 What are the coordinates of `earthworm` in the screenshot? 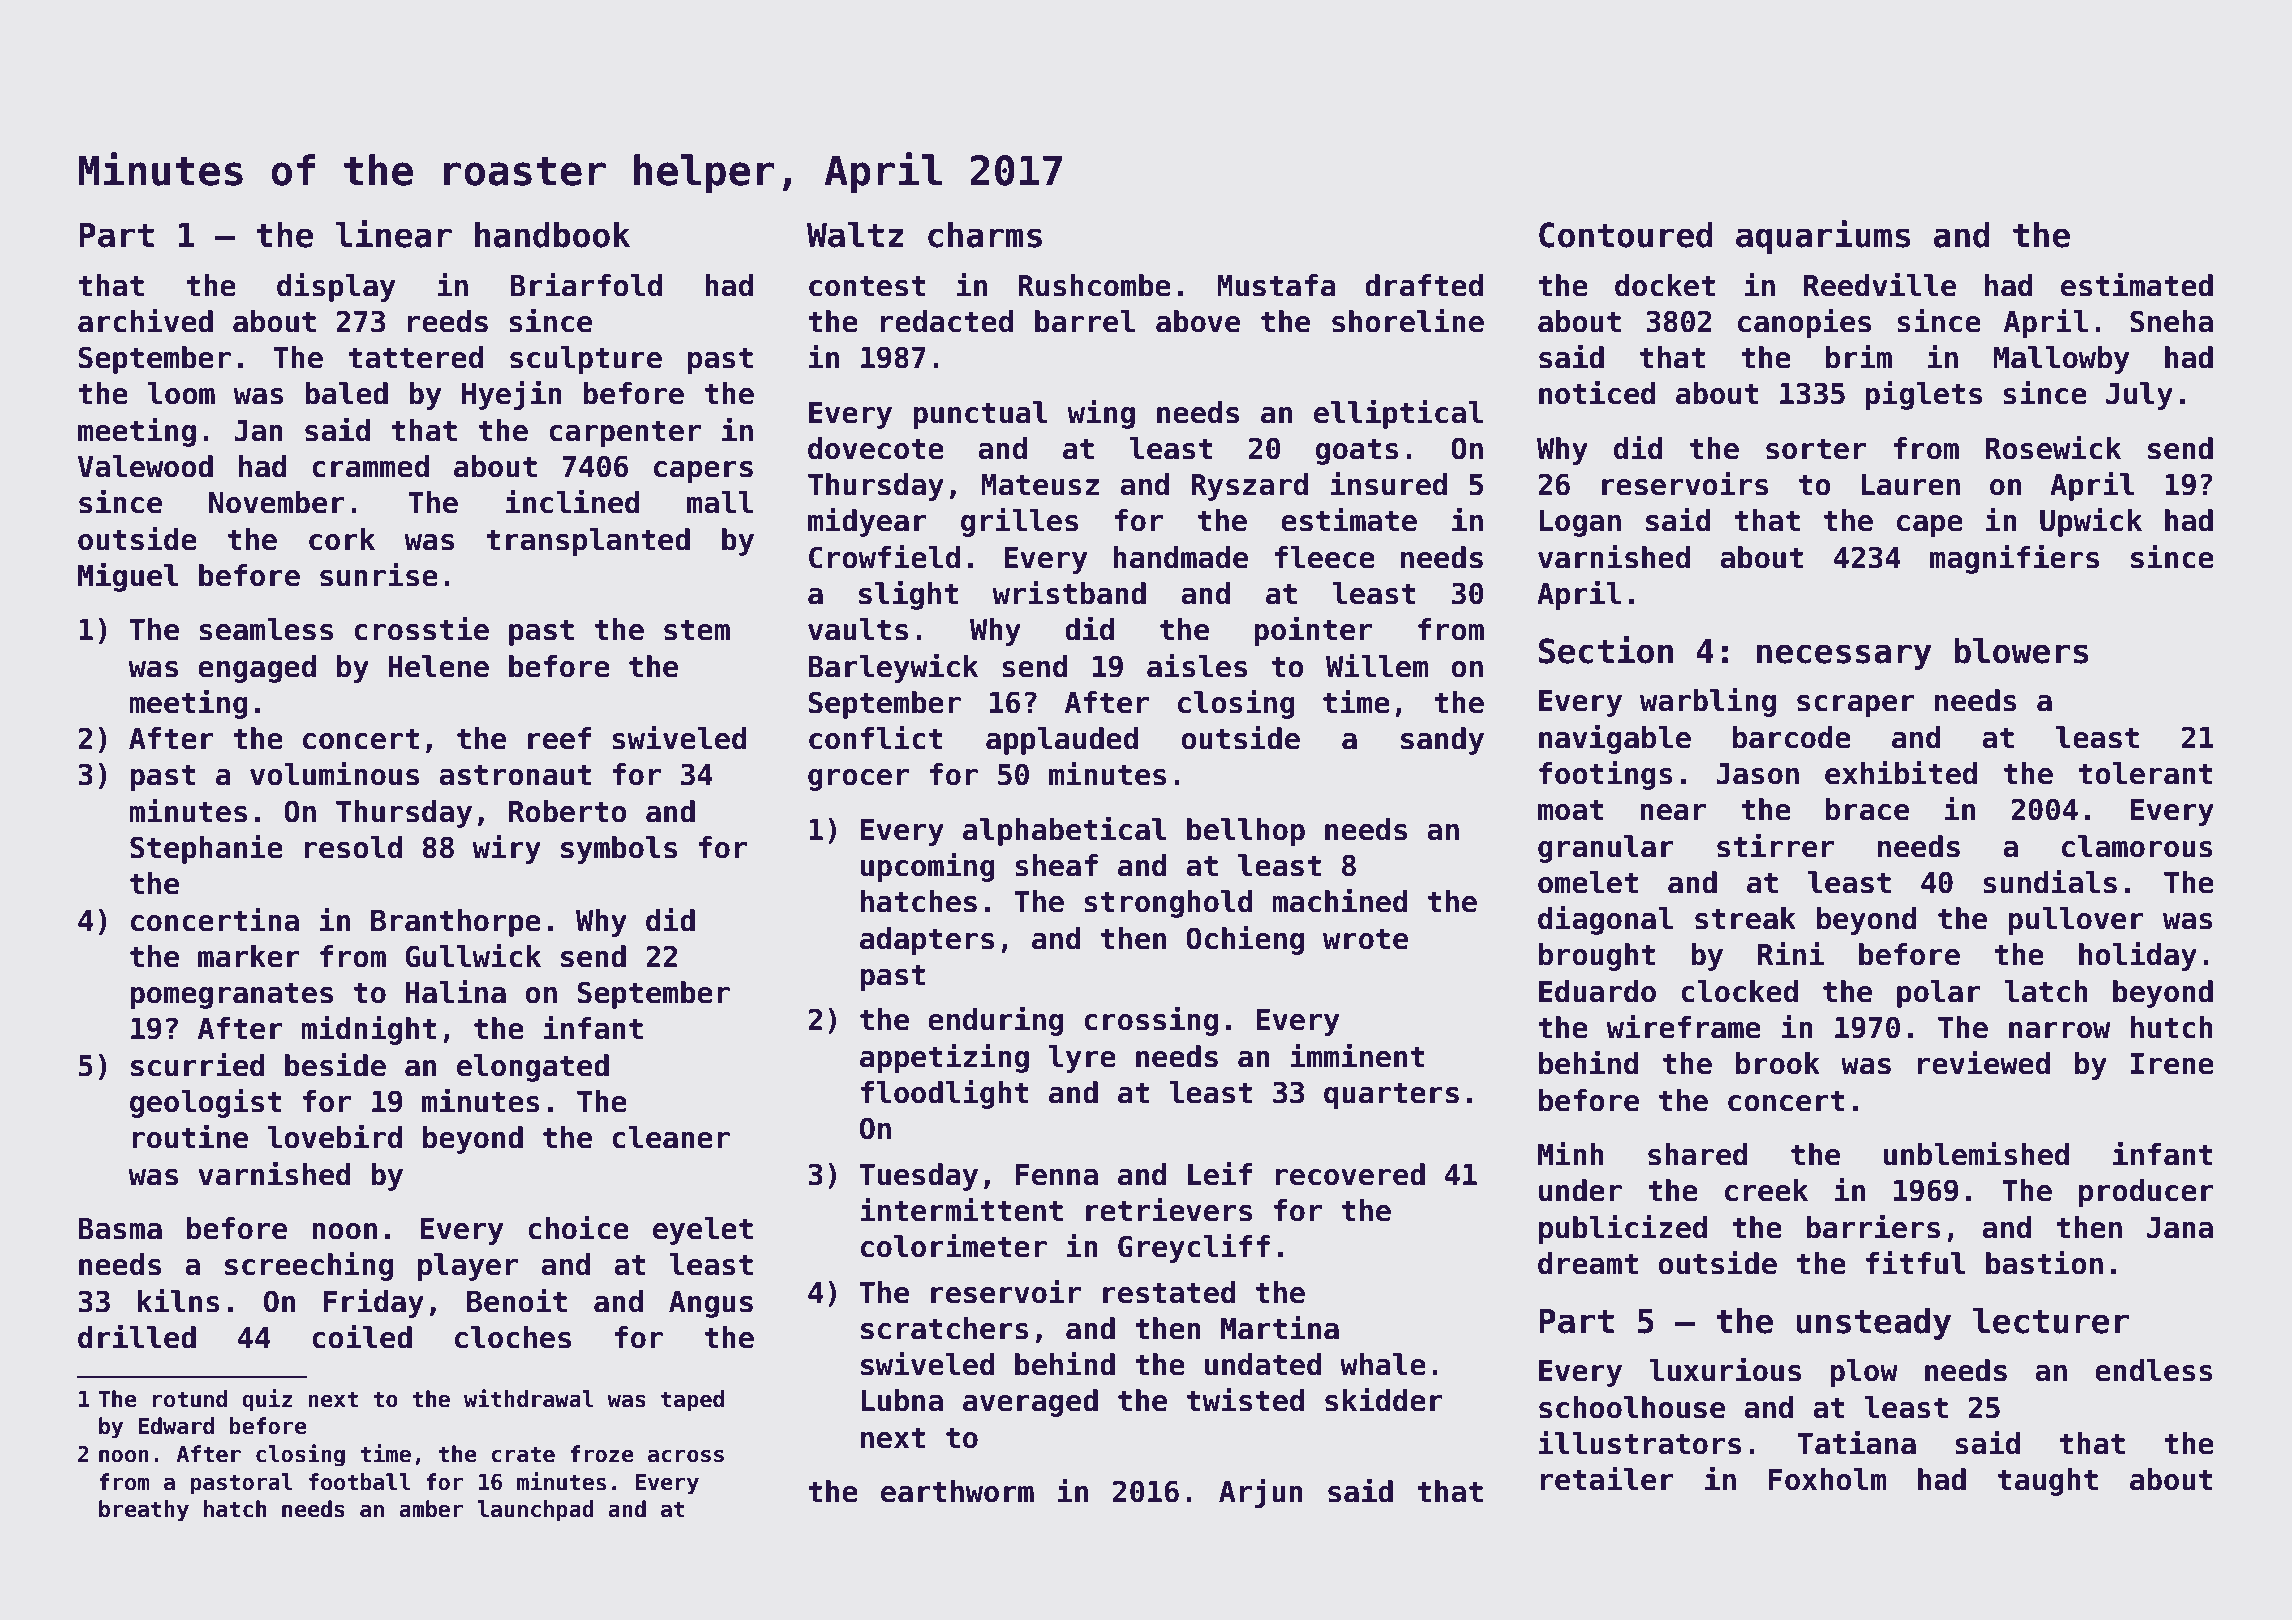 It's located at (957, 1491).
